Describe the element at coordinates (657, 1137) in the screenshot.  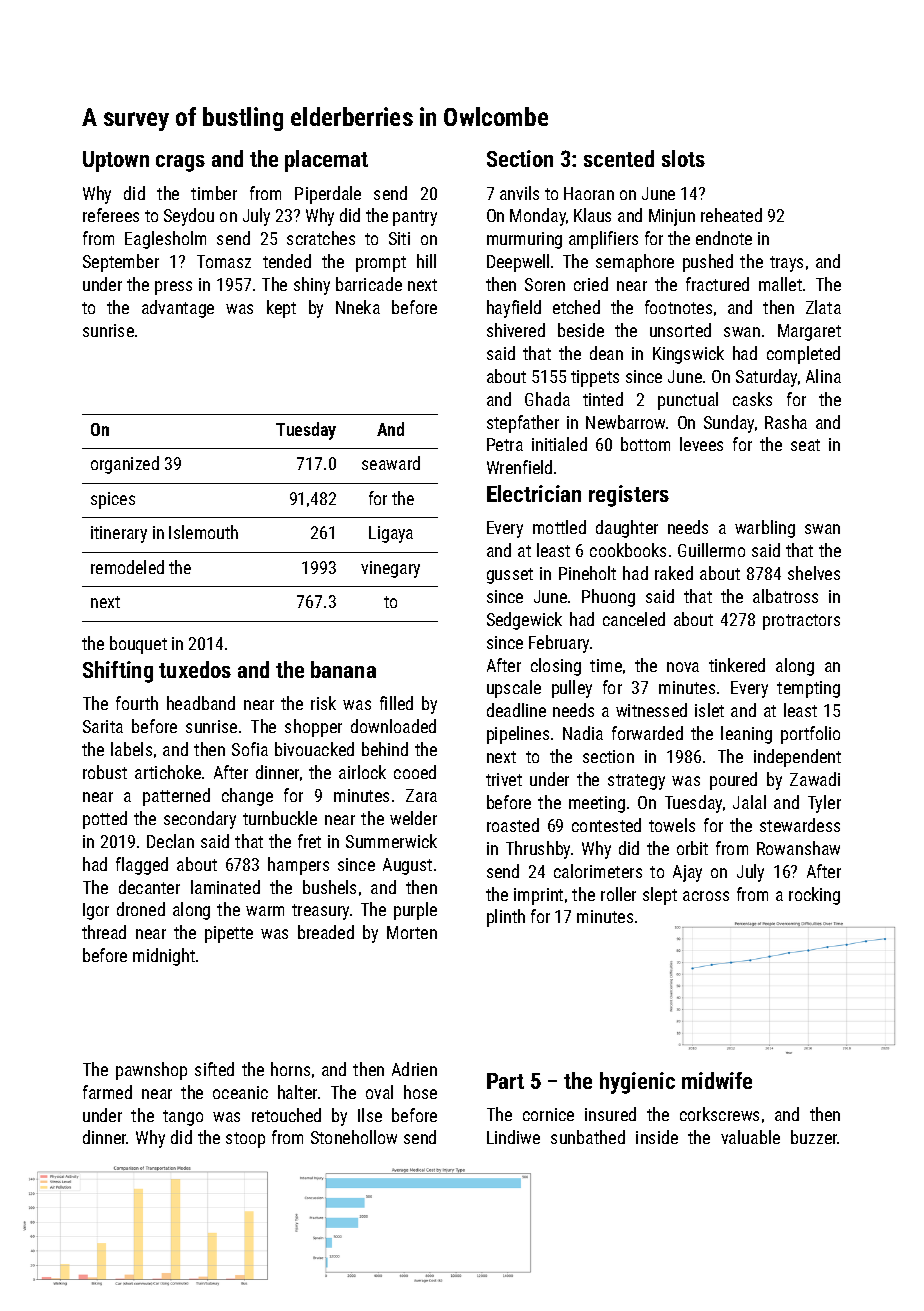
I see `inside` at that location.
